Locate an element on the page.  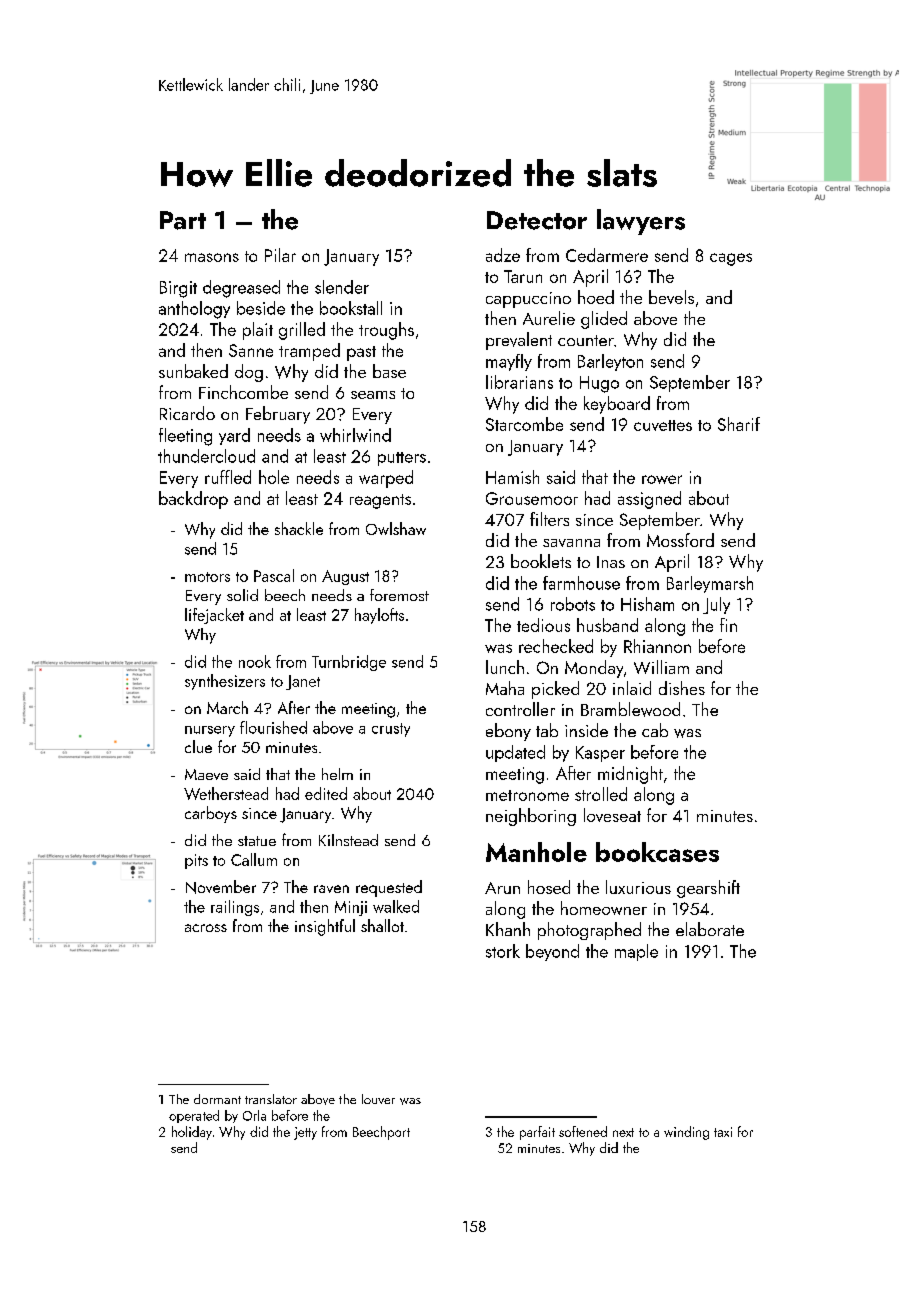
cab is located at coordinates (655, 730).
